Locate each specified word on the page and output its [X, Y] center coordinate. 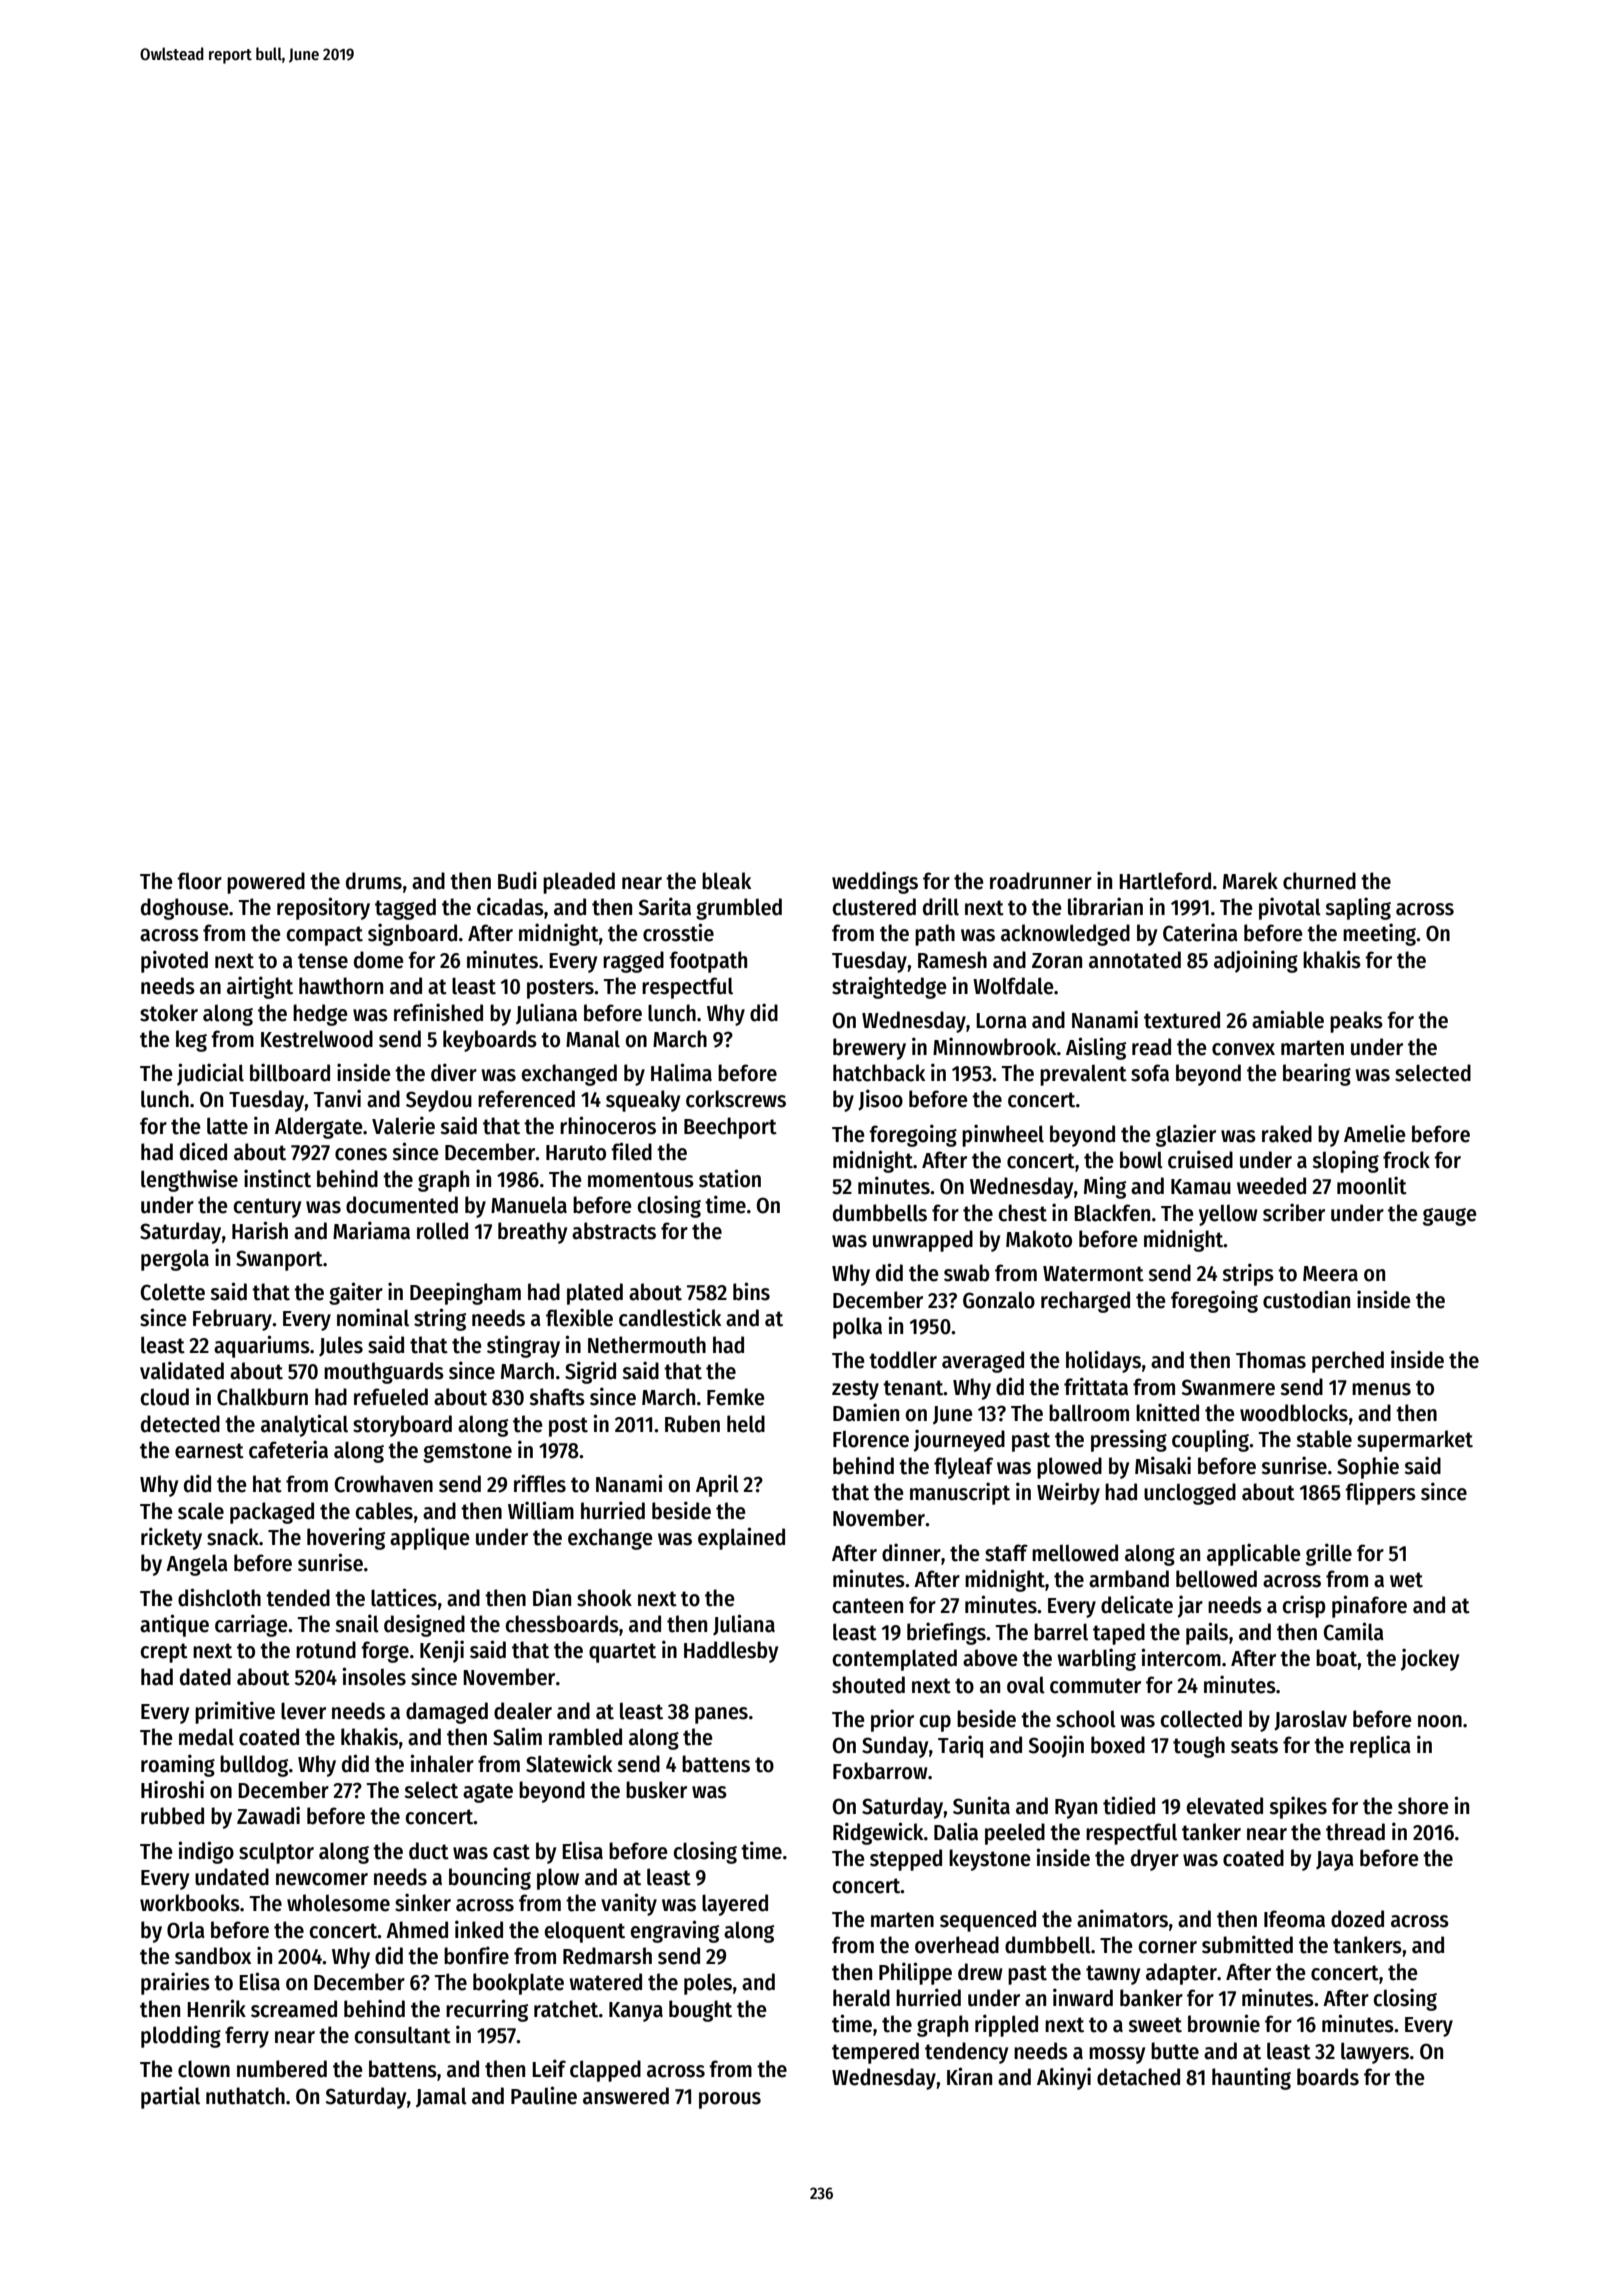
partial [170, 2097]
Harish [260, 1230]
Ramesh [952, 960]
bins [751, 1291]
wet [1406, 1580]
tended [298, 1598]
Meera [1330, 1274]
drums [374, 881]
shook [604, 1598]
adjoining [1256, 961]
